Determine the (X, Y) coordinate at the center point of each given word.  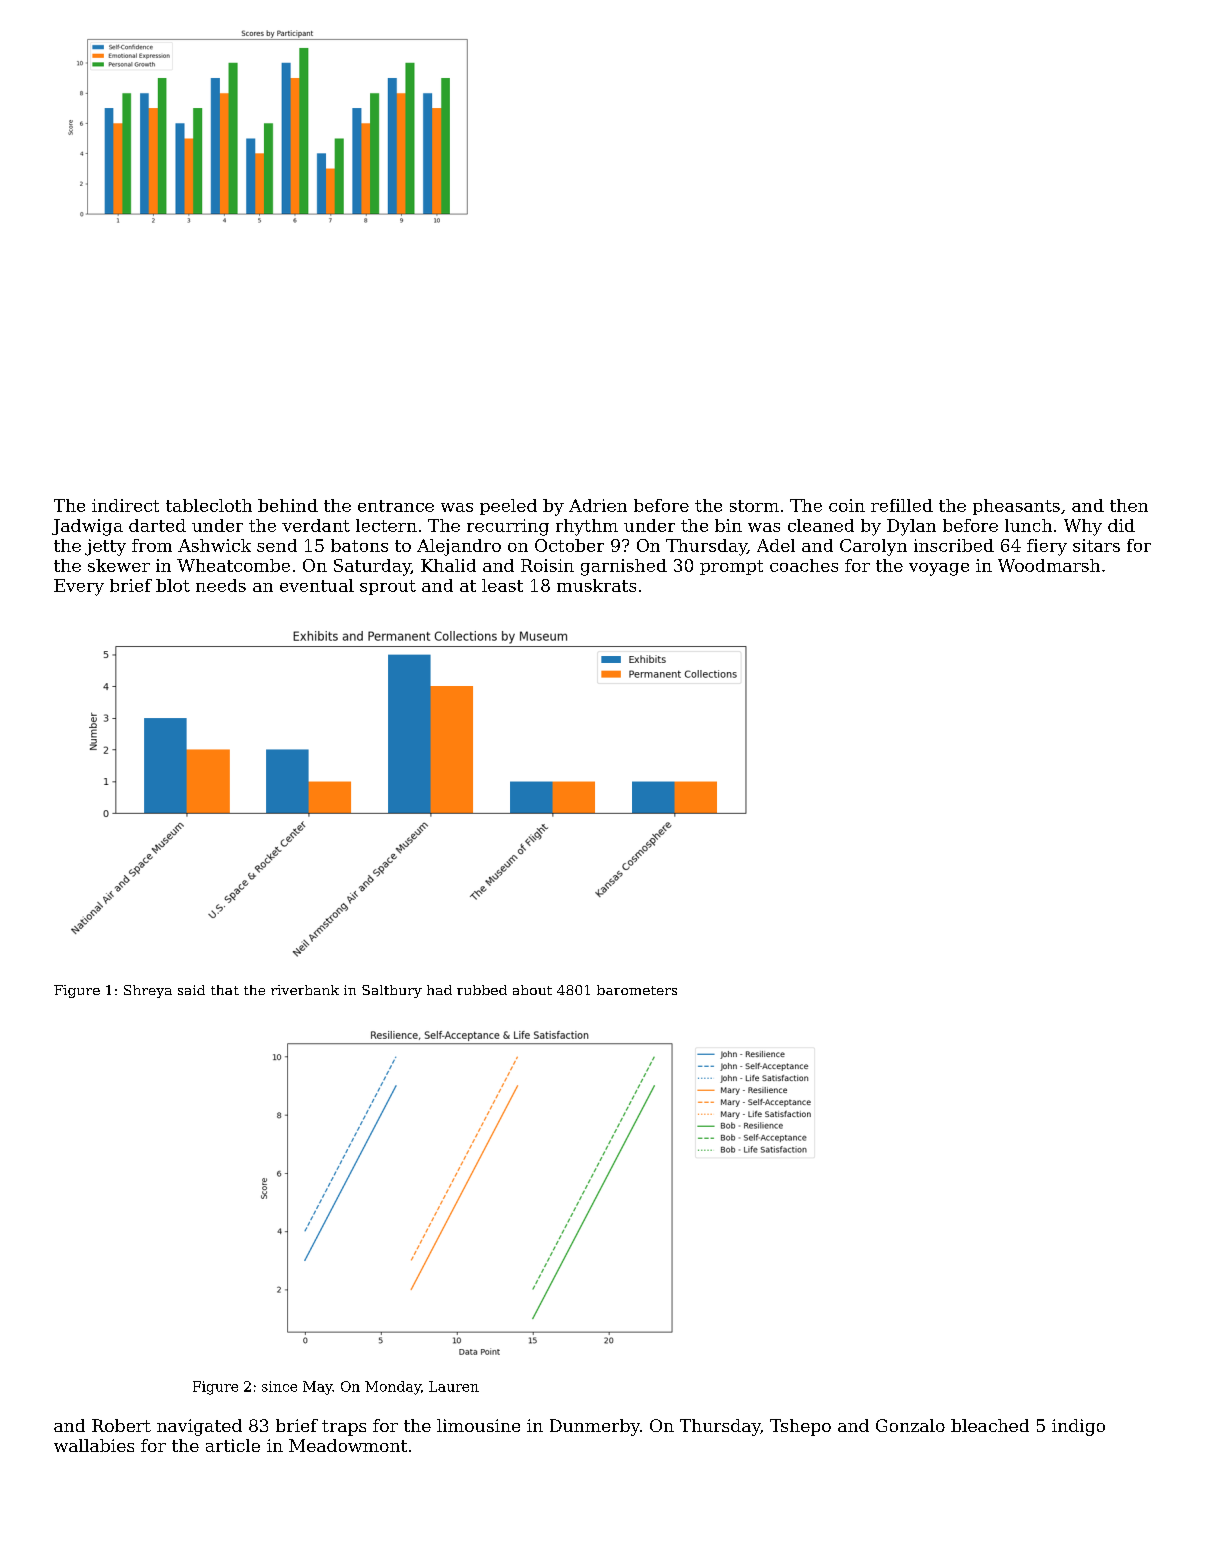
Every (79, 587)
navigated (199, 1427)
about (532, 990)
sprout (388, 587)
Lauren (454, 1386)
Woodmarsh (1049, 565)
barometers (637, 990)
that (225, 990)
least (502, 585)
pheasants (1016, 507)
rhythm (587, 527)
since (279, 1386)
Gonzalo (910, 1425)
